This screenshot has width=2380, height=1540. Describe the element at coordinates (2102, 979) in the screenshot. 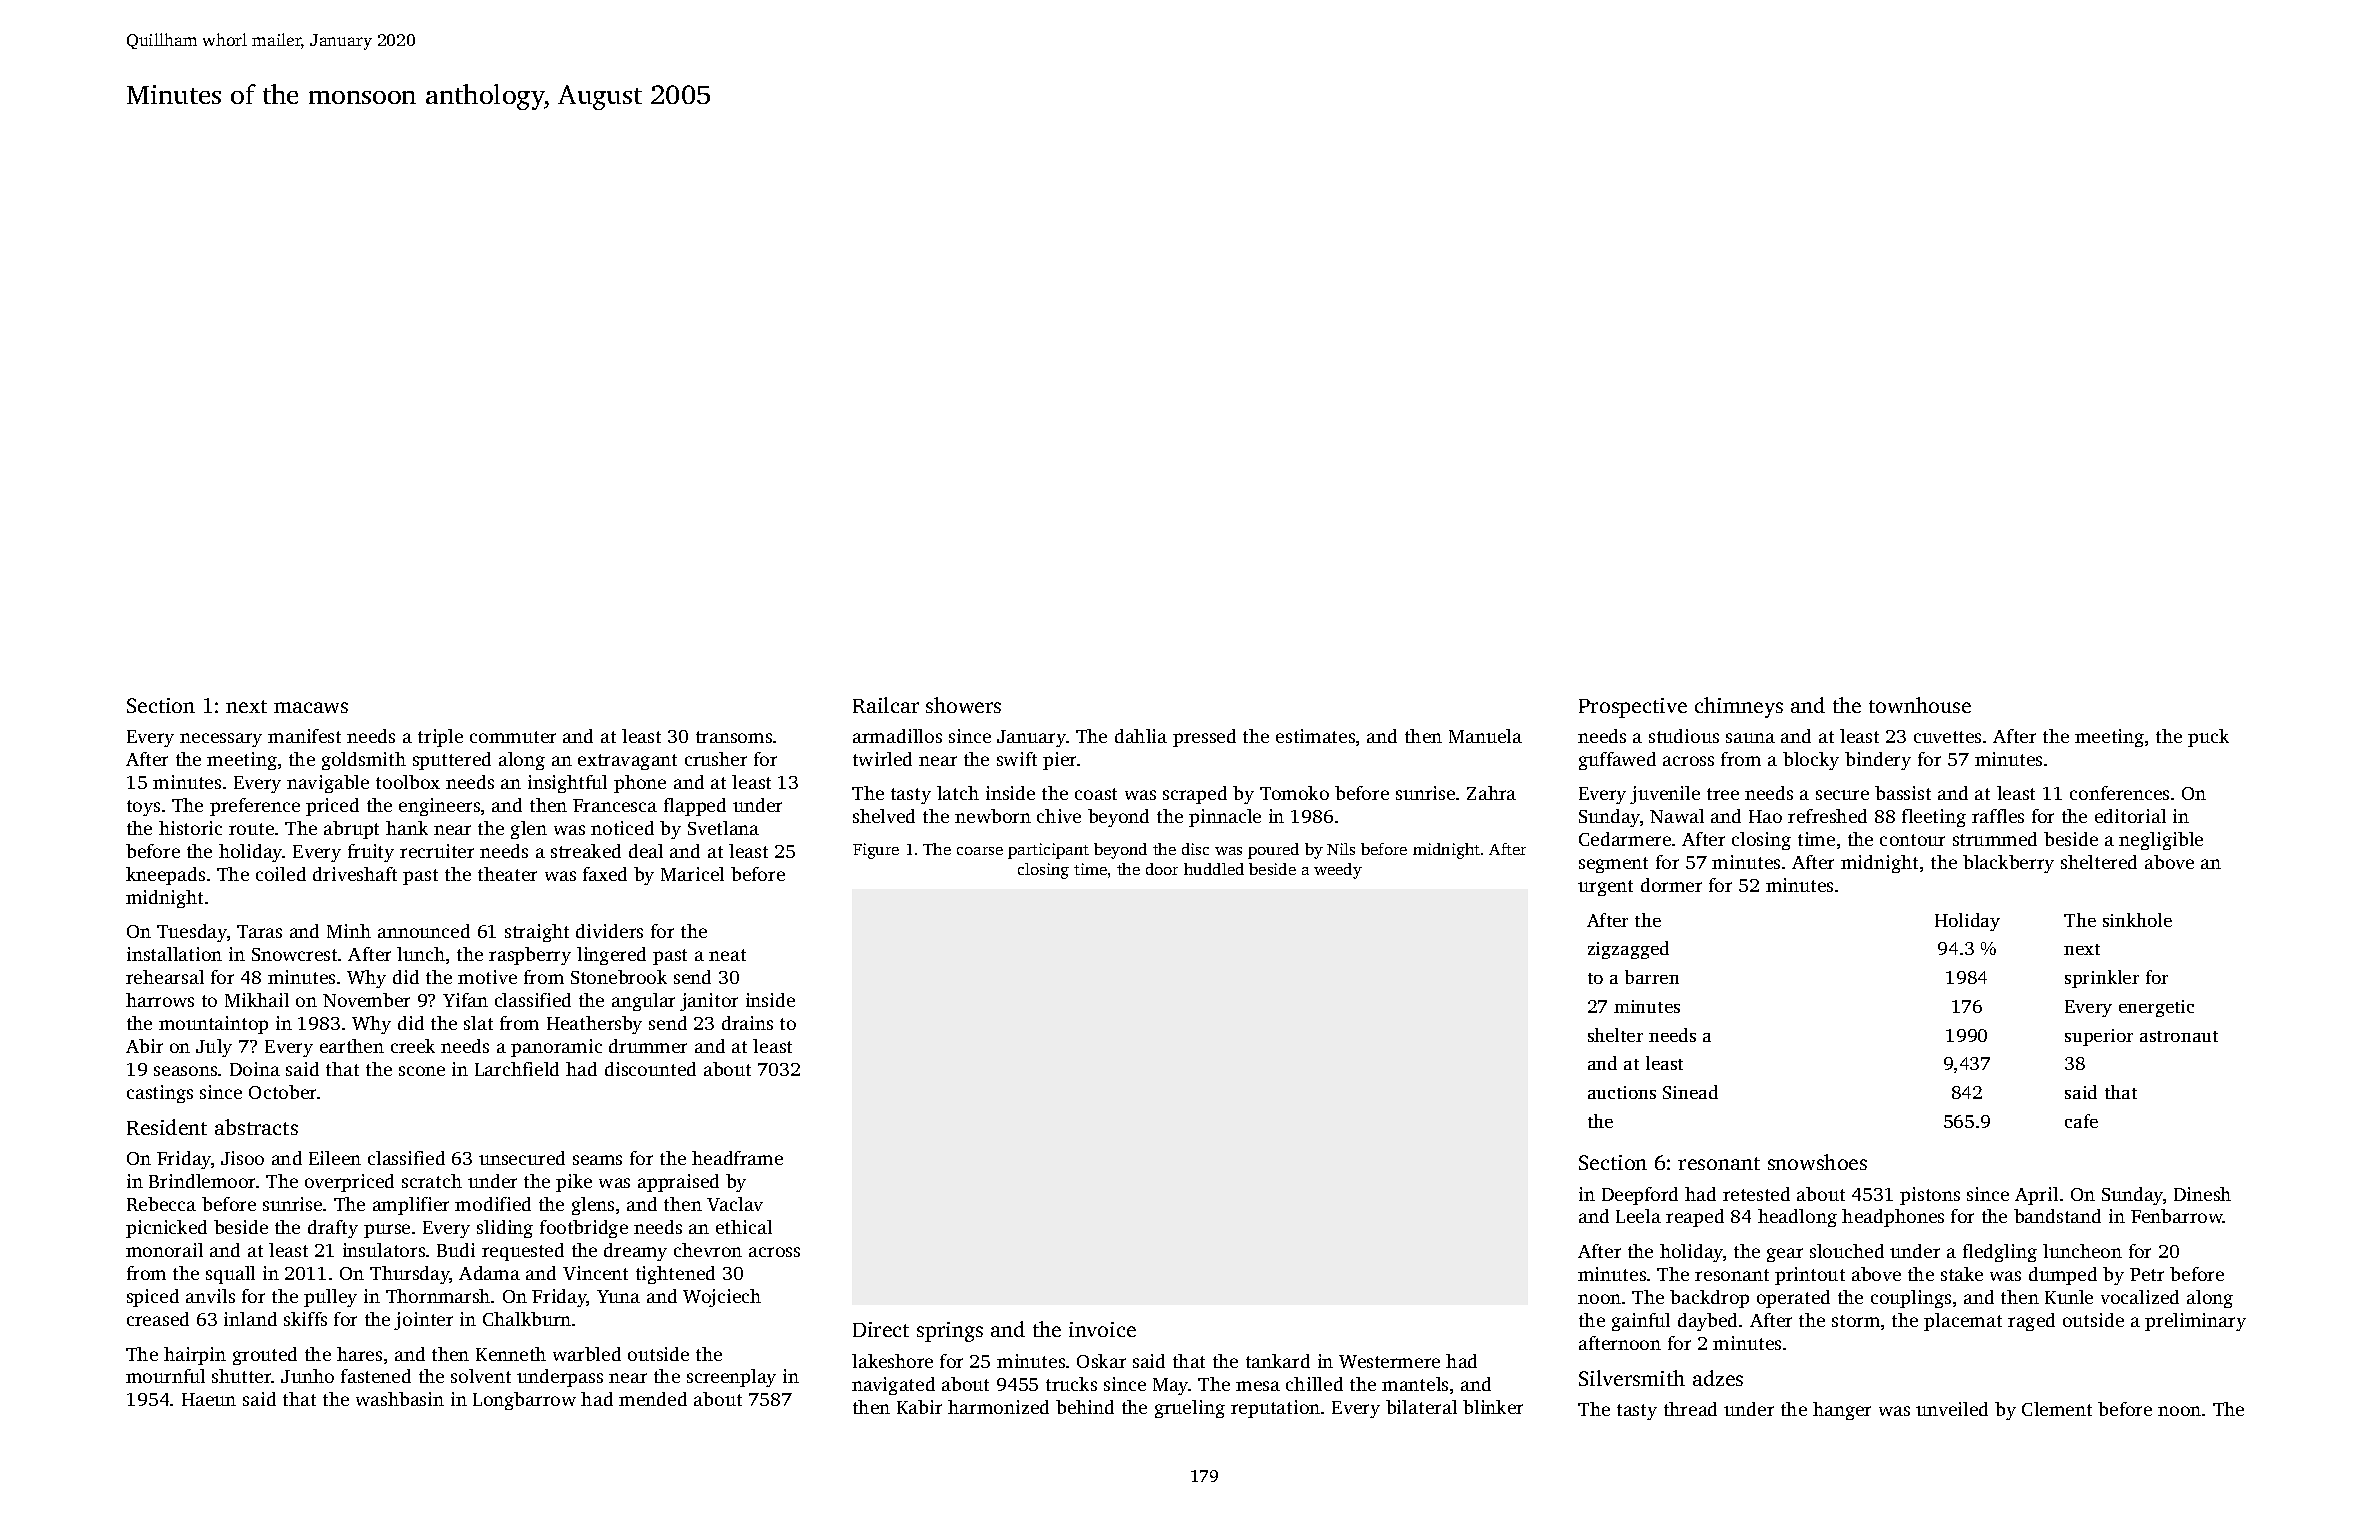

I see `sprinkler` at that location.
